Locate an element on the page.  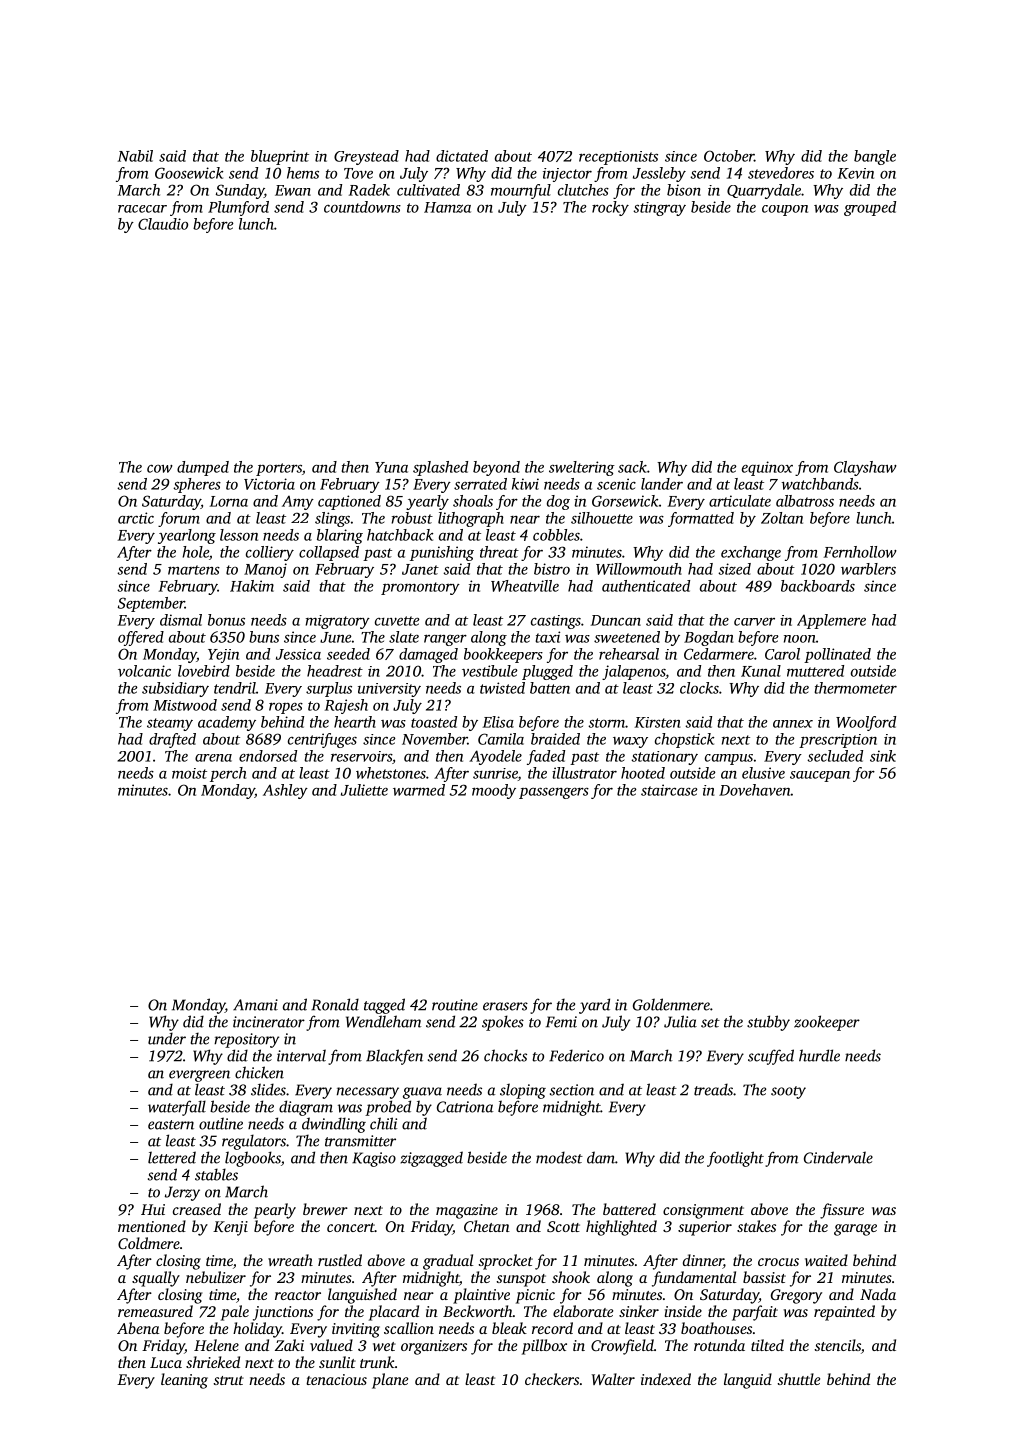
Hamza is located at coordinates (447, 207).
